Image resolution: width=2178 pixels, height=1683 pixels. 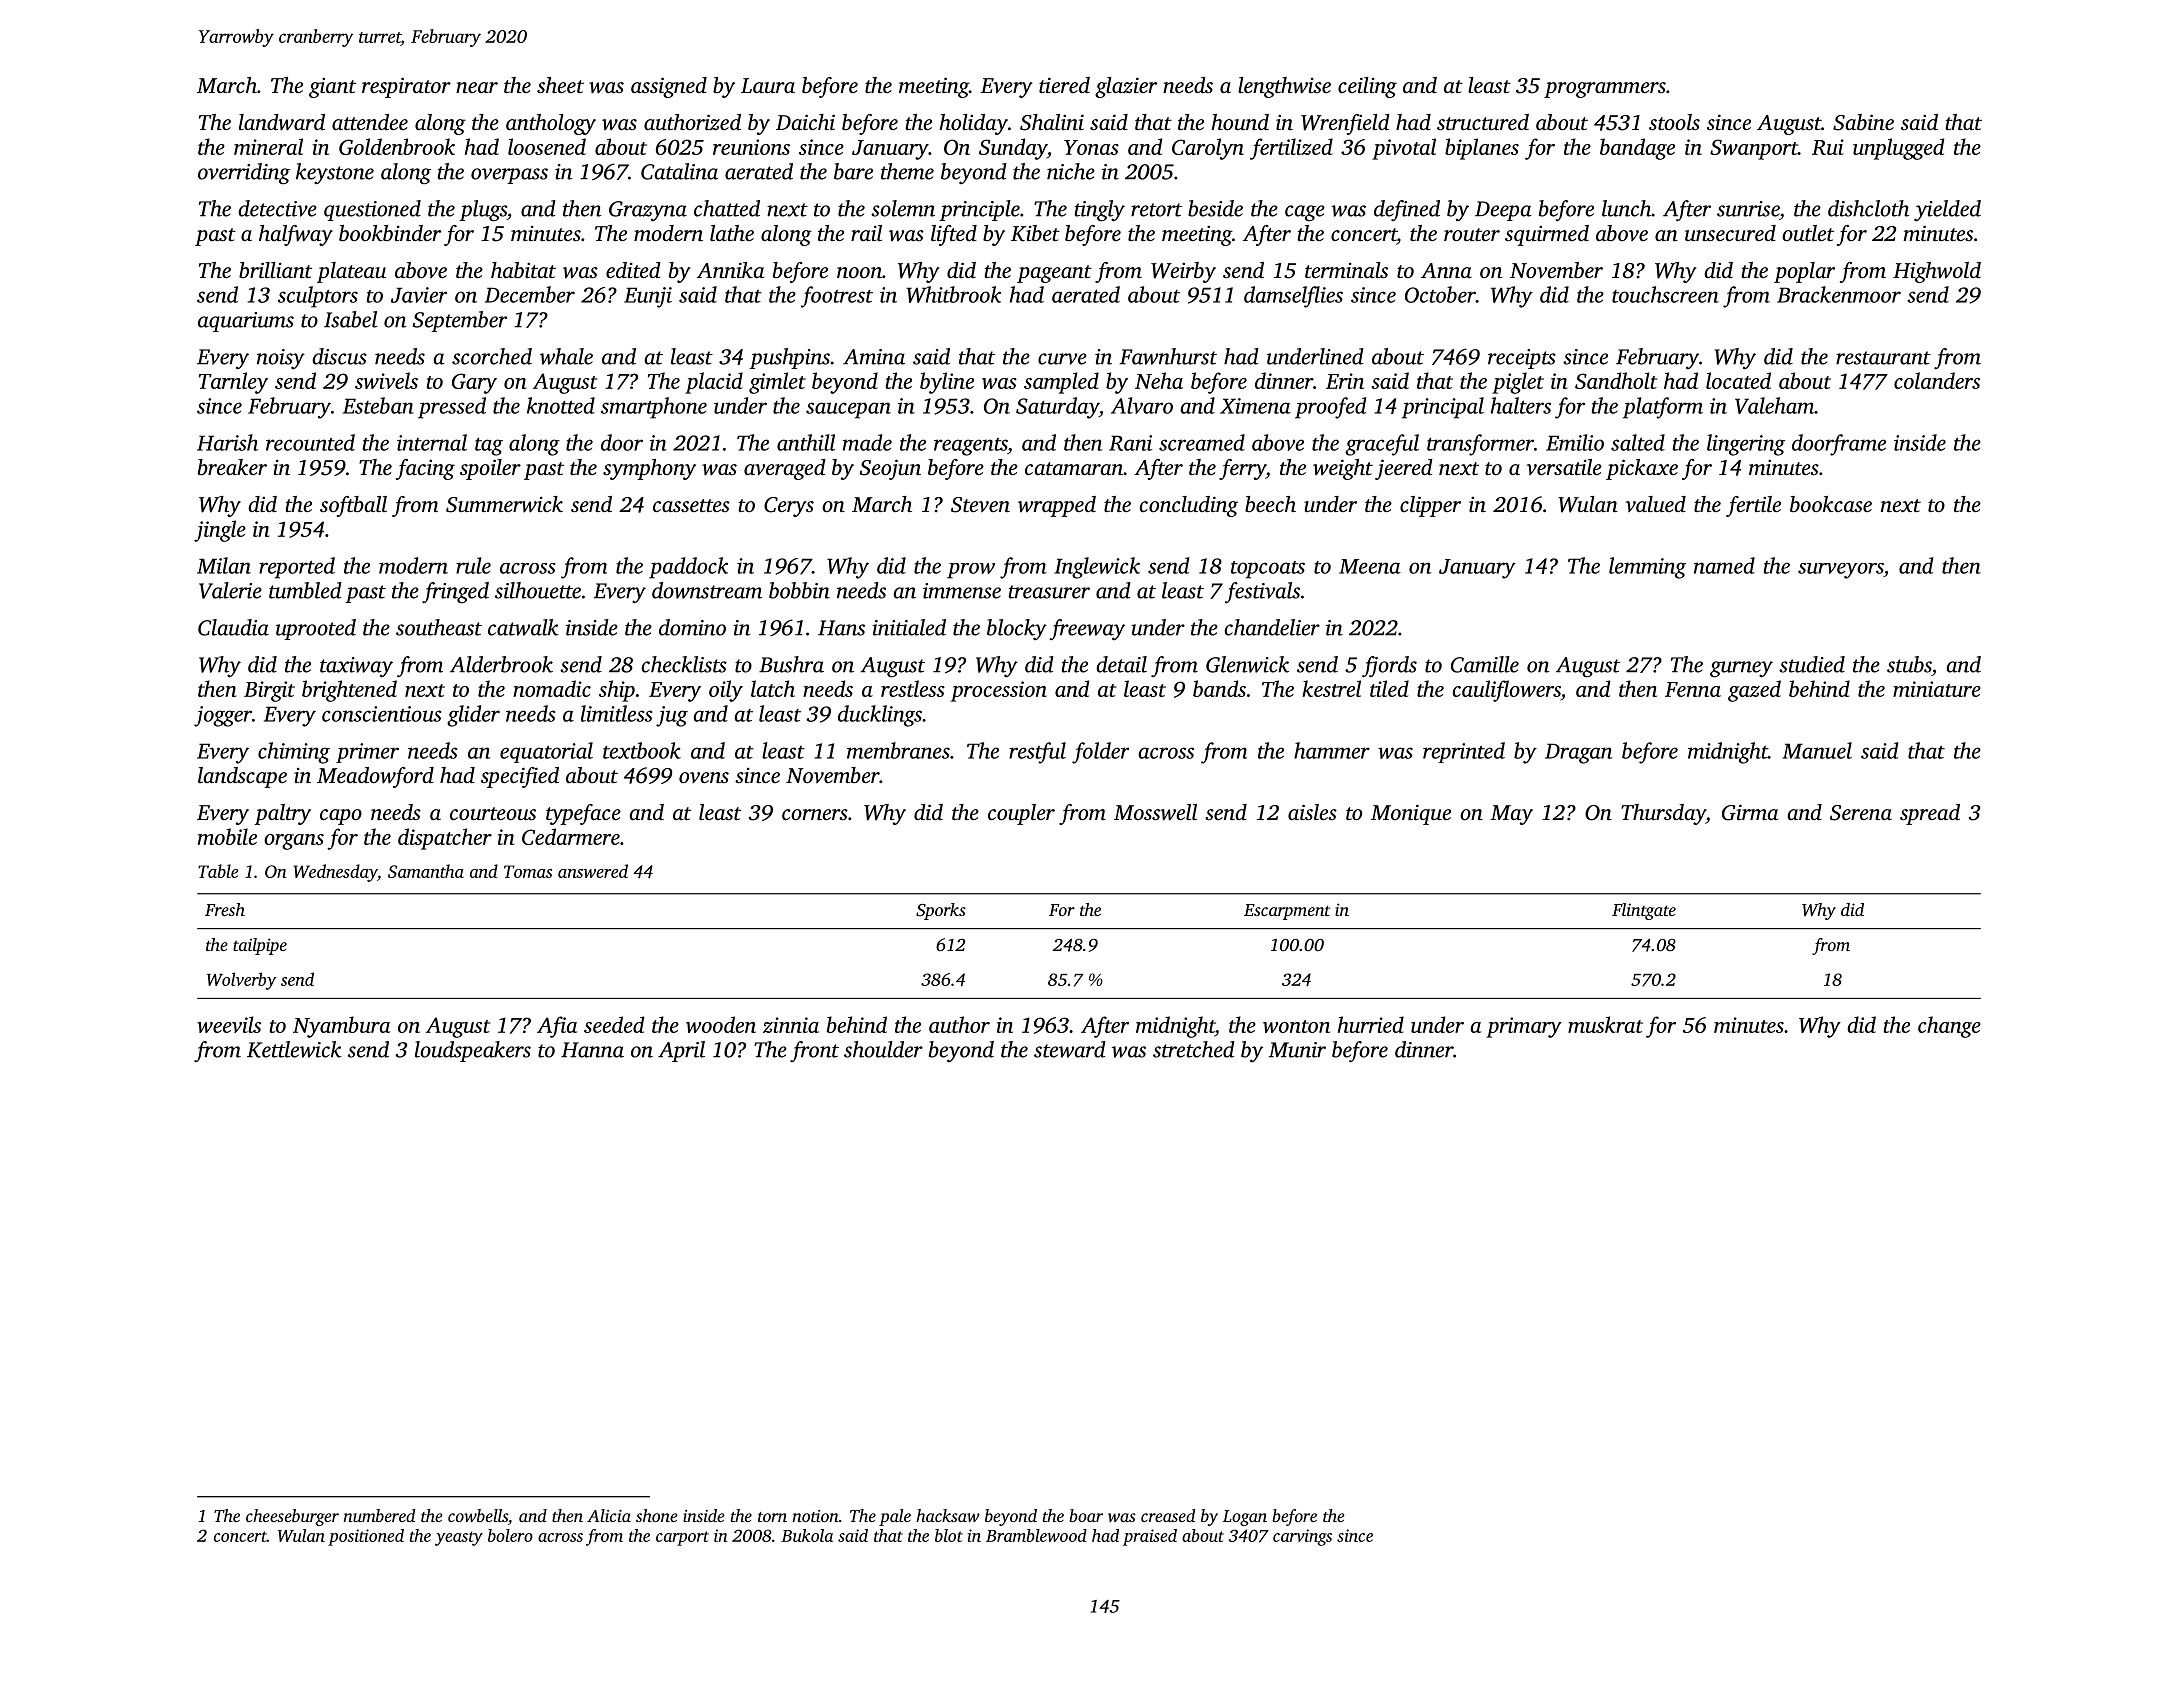 What do you see at coordinates (1155, 812) in the page?
I see `Mosswell` at bounding box center [1155, 812].
